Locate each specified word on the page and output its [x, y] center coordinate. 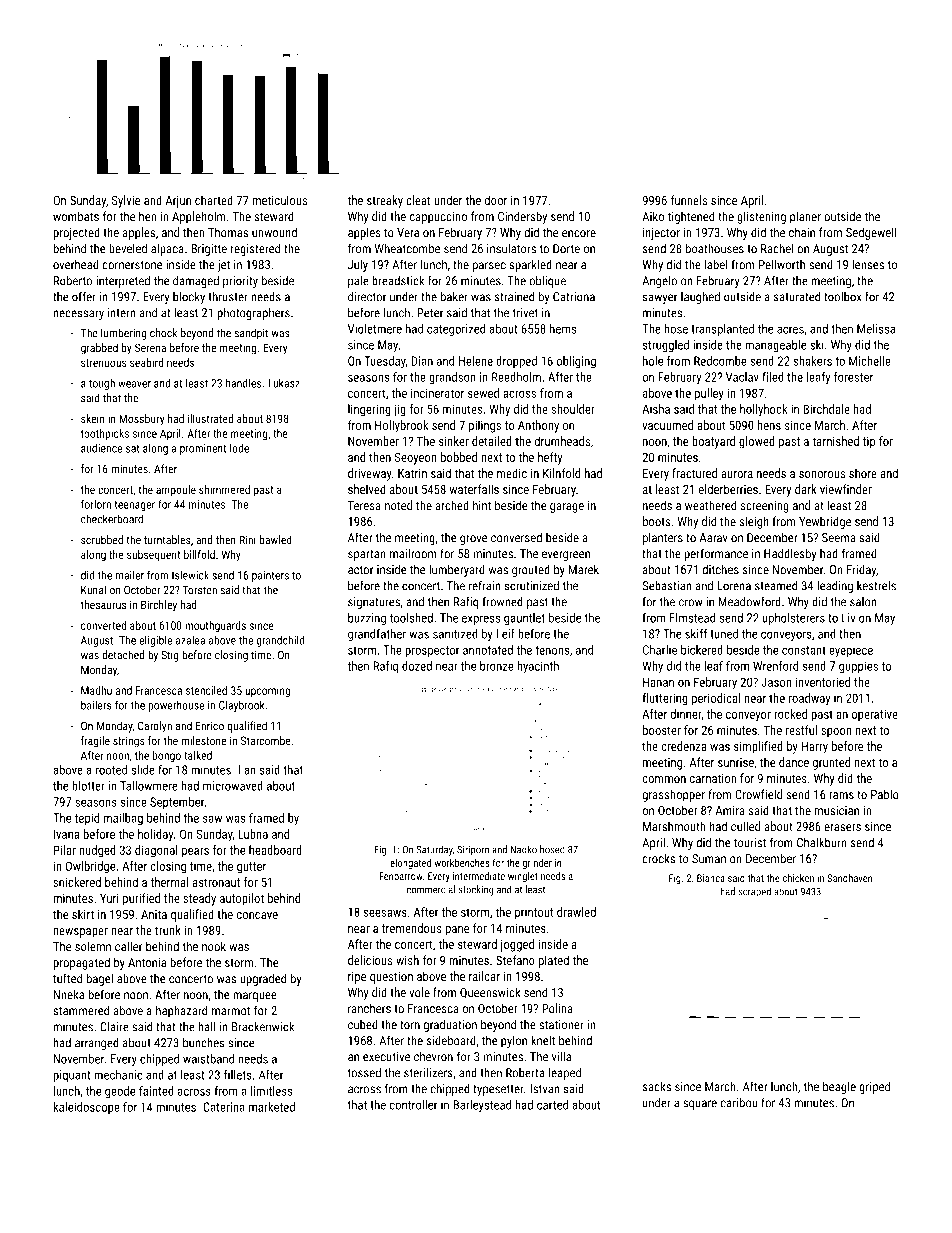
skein [93, 418]
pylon [514, 1041]
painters [270, 576]
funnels [689, 200]
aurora [737, 474]
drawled [576, 912]
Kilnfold [561, 473]
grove [473, 540]
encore [579, 233]
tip [869, 443]
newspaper [80, 933]
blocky [189, 297]
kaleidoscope [86, 1108]
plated [554, 961]
